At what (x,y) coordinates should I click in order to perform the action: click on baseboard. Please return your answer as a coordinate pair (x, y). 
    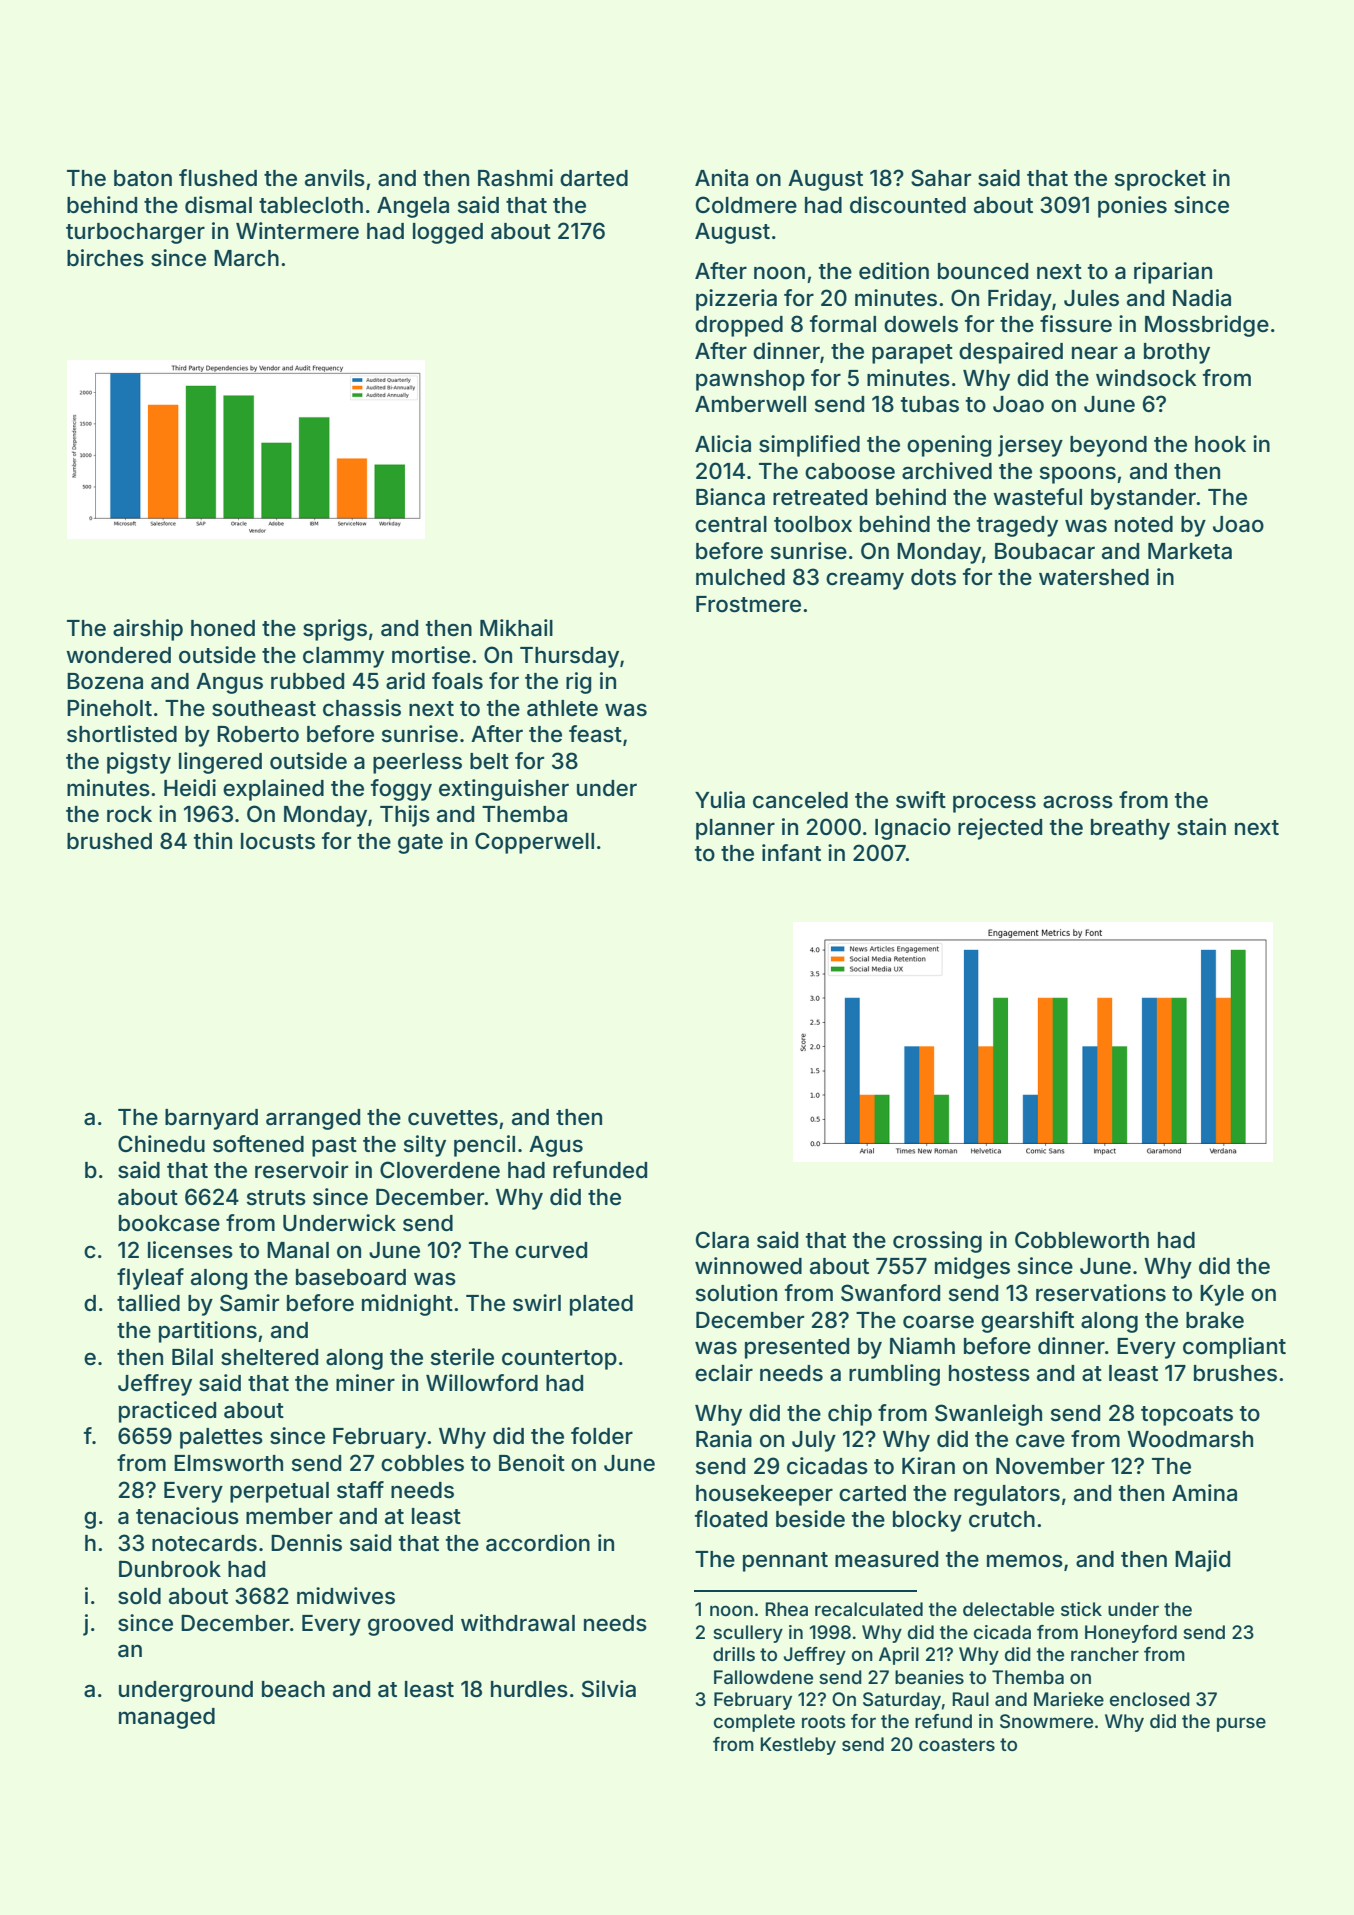
    Looking at the image, I should click on (351, 1277).
